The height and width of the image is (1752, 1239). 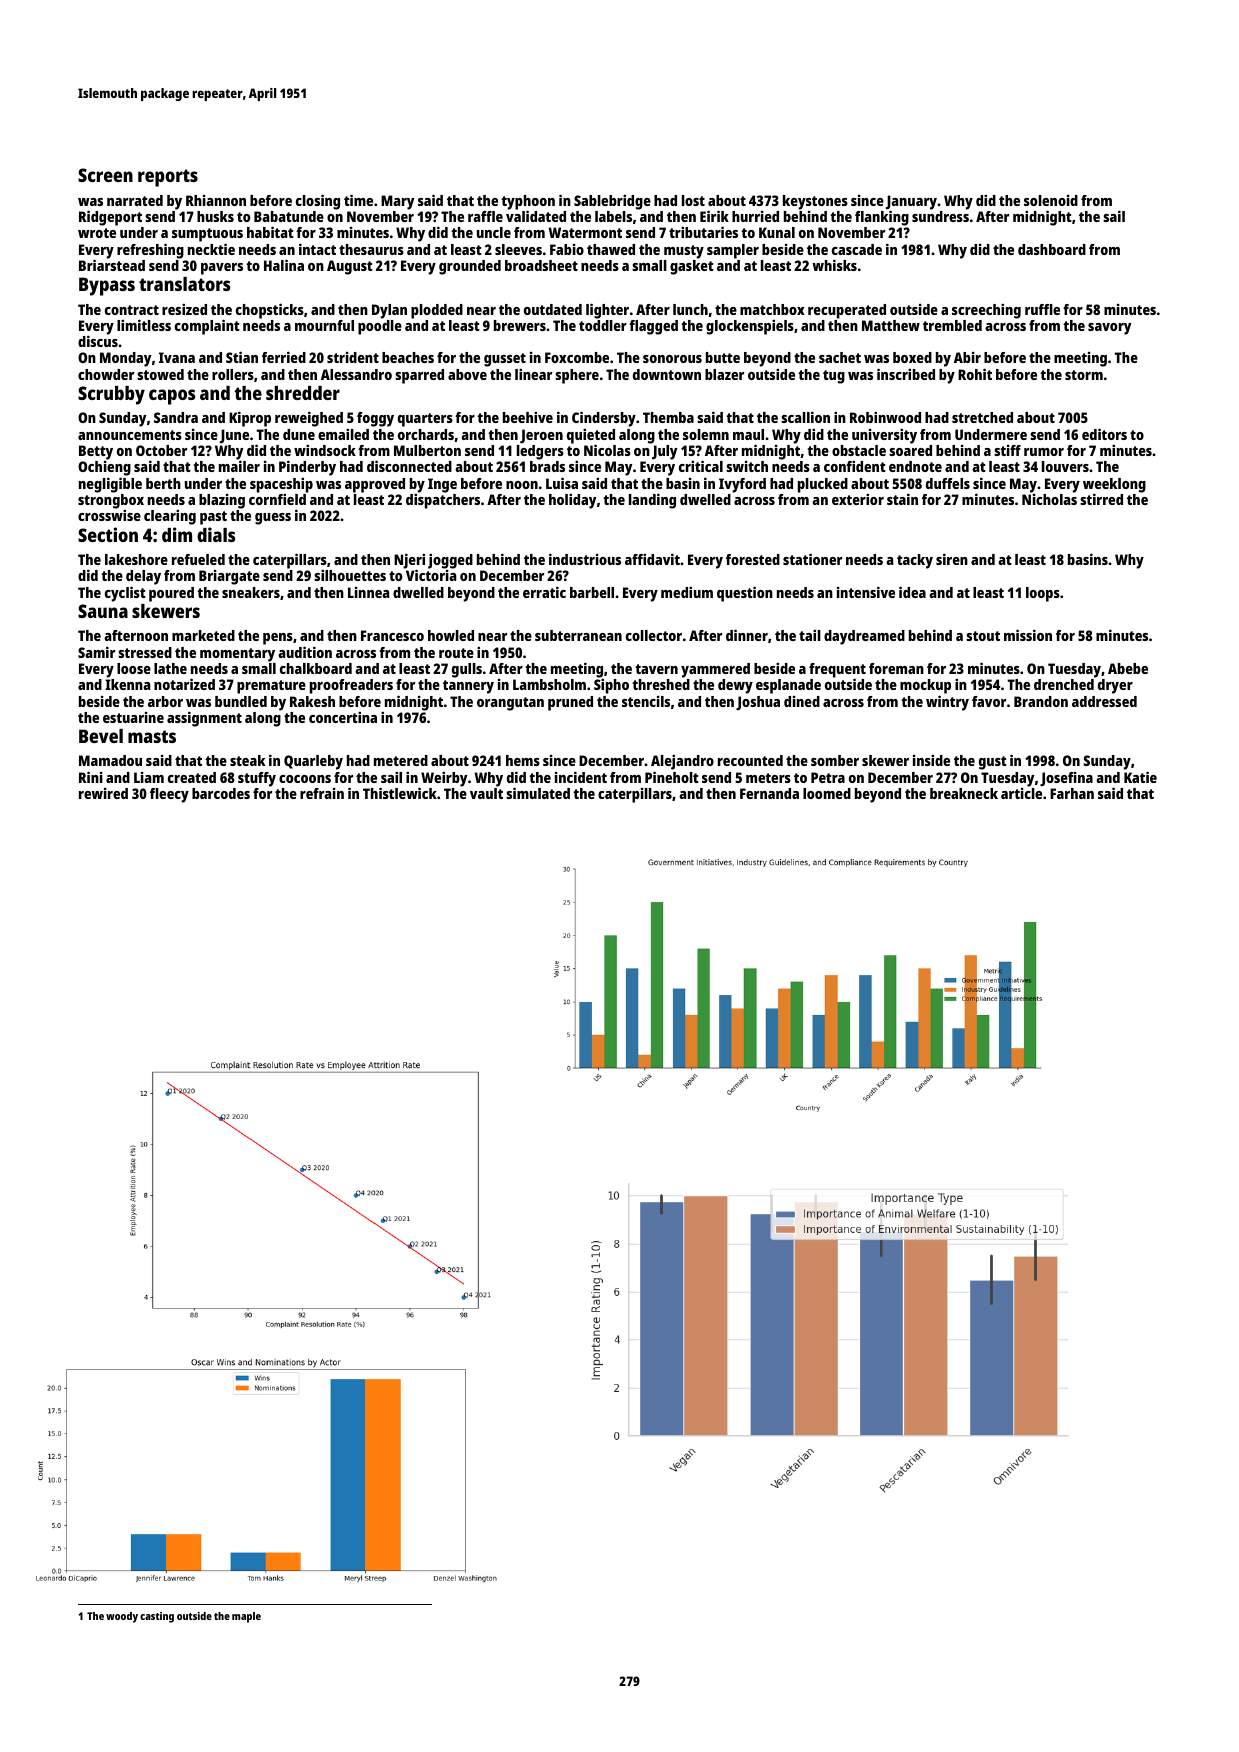 I want to click on Farhan, so click(x=1072, y=793).
